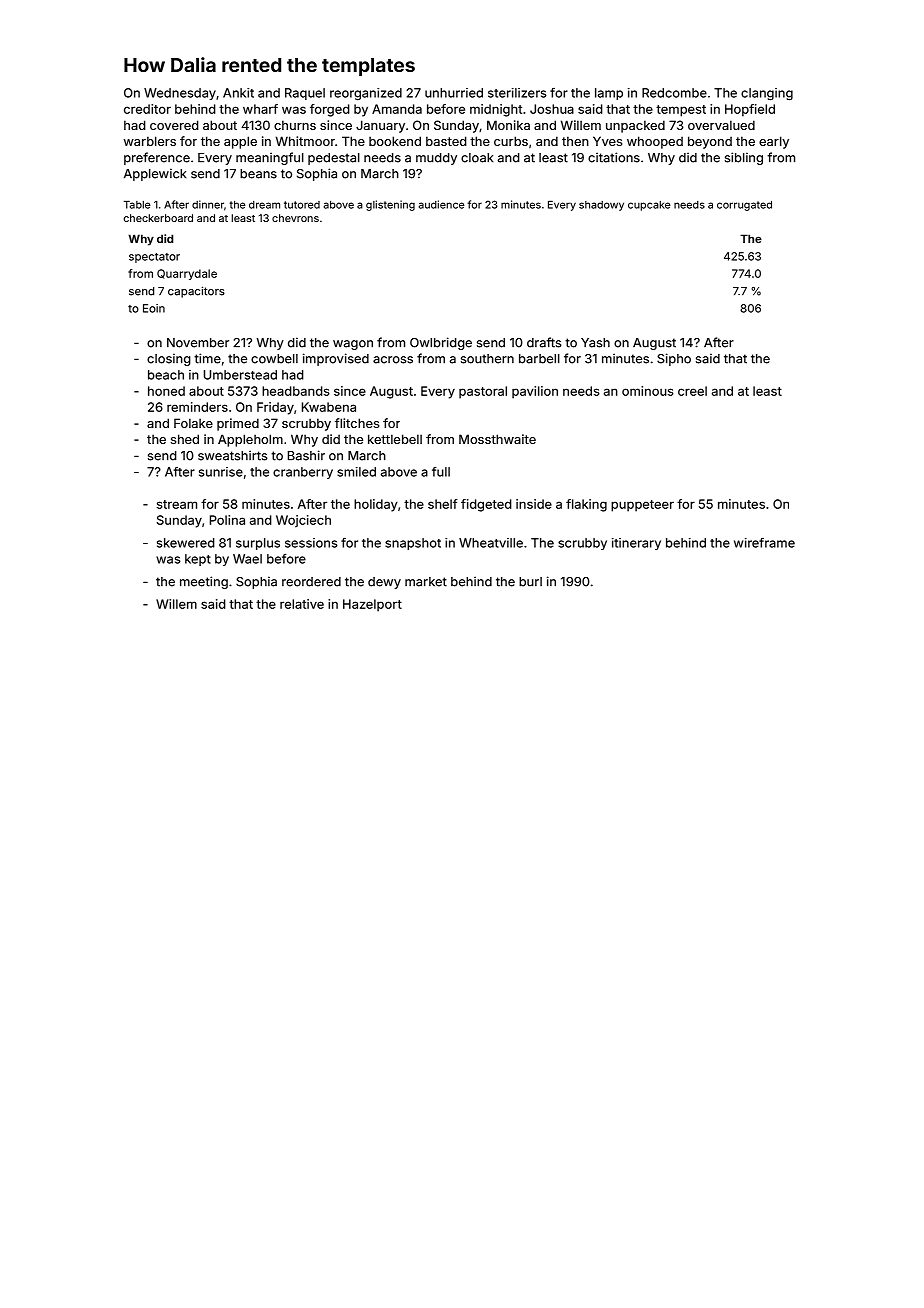  I want to click on closing, so click(169, 359).
